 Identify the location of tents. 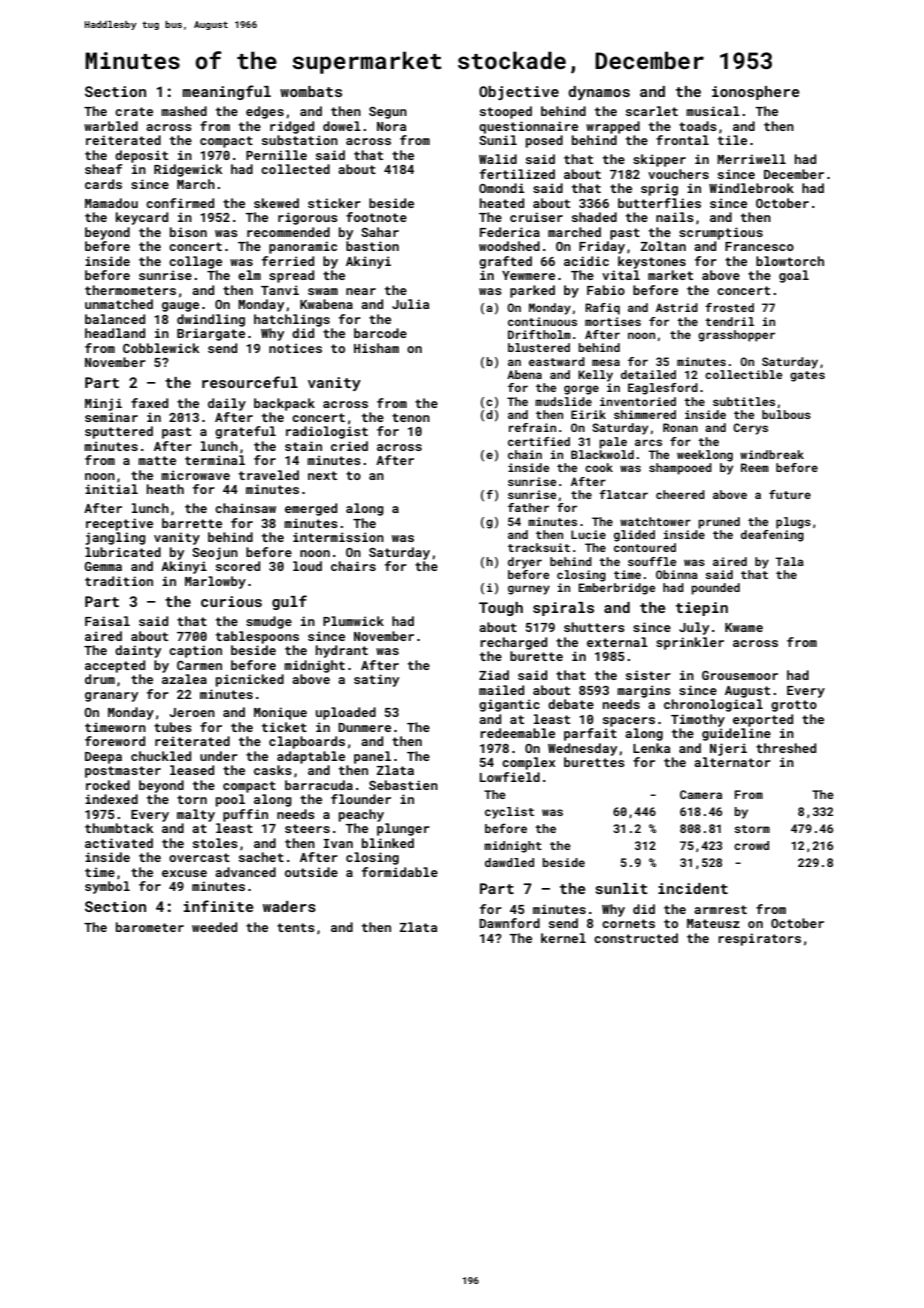
(296, 927).
